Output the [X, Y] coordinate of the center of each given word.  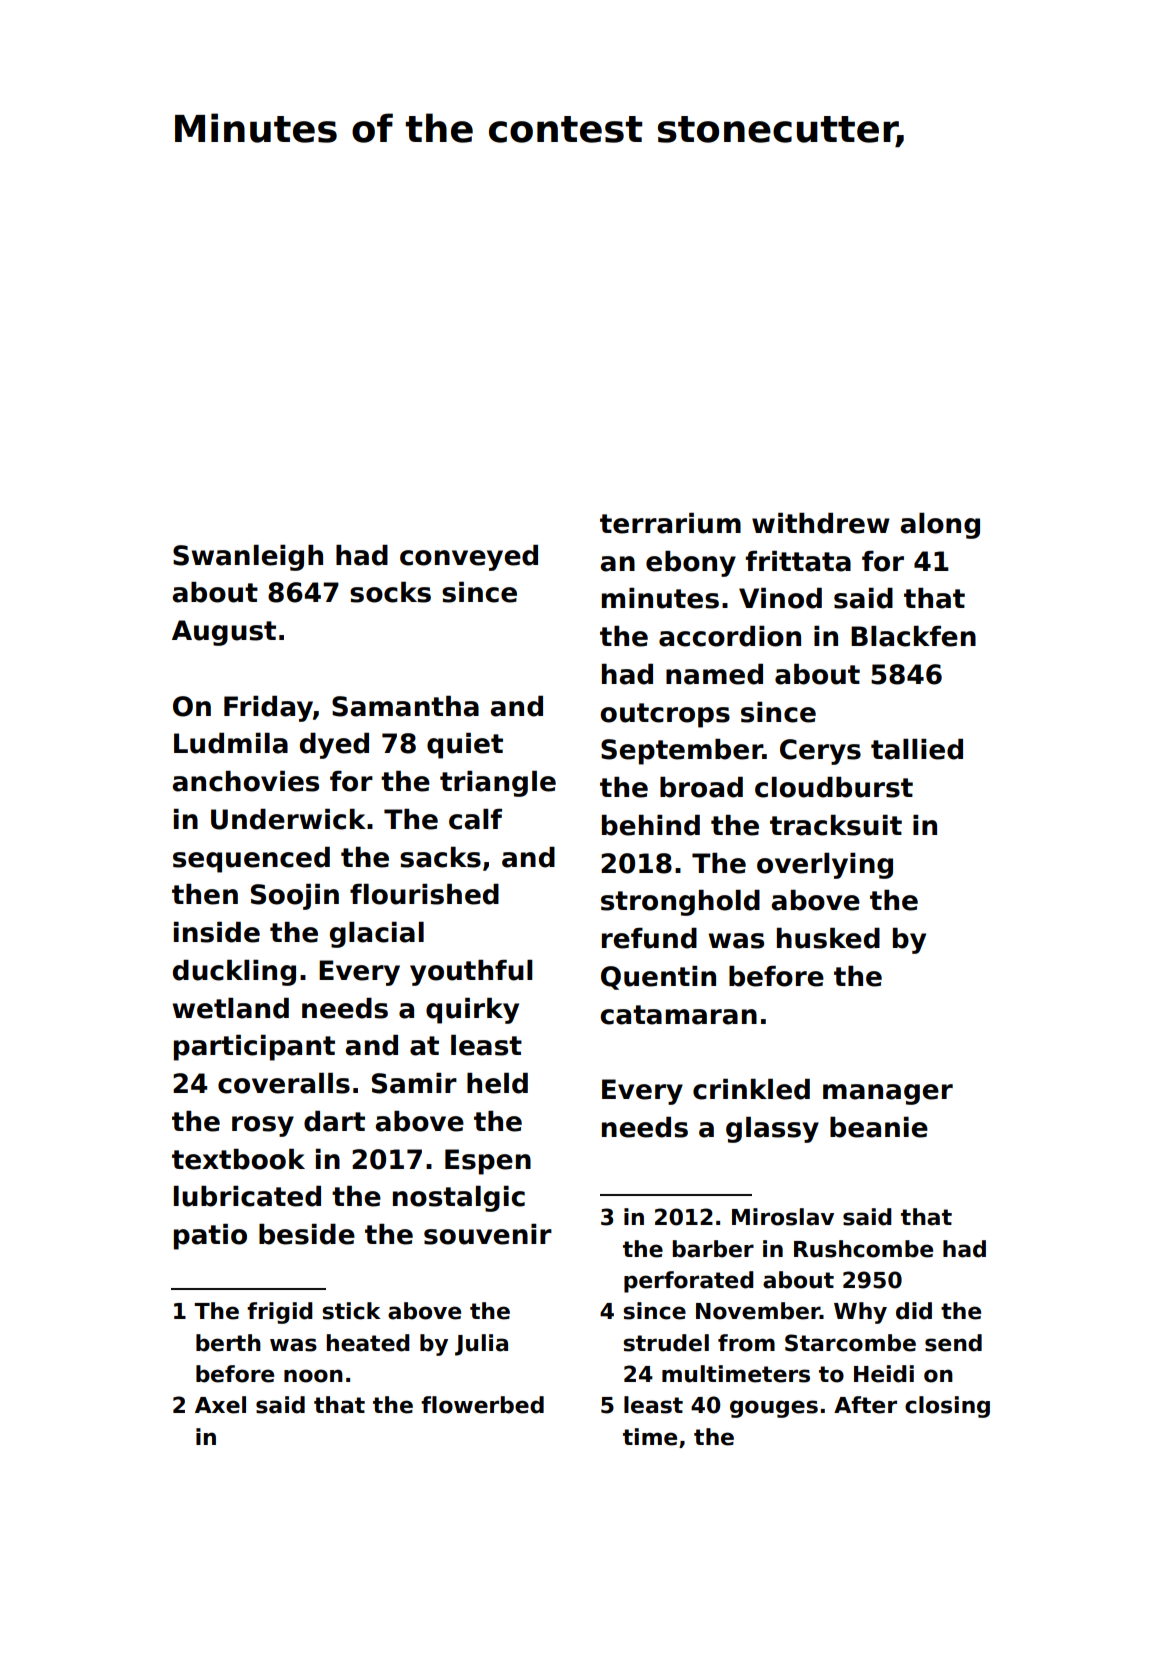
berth [228, 1343]
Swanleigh [248, 558]
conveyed [469, 558]
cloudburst [834, 787]
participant [254, 1048]
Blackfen [913, 636]
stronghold [680, 903]
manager [888, 1094]
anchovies [245, 781]
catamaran [678, 1015]
